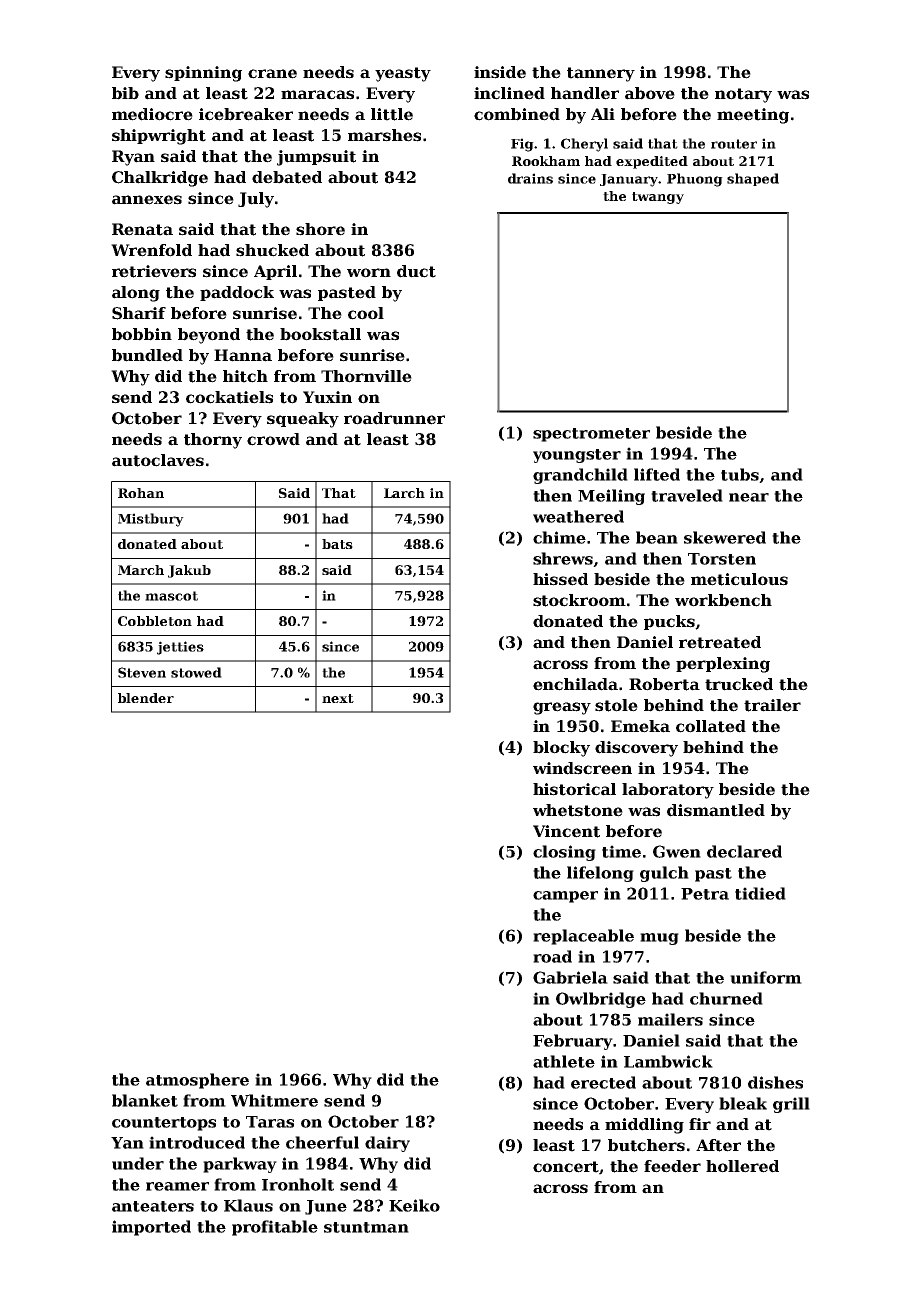 The height and width of the screenshot is (1314, 924). Describe the element at coordinates (387, 1144) in the screenshot. I see `dairy` at that location.
